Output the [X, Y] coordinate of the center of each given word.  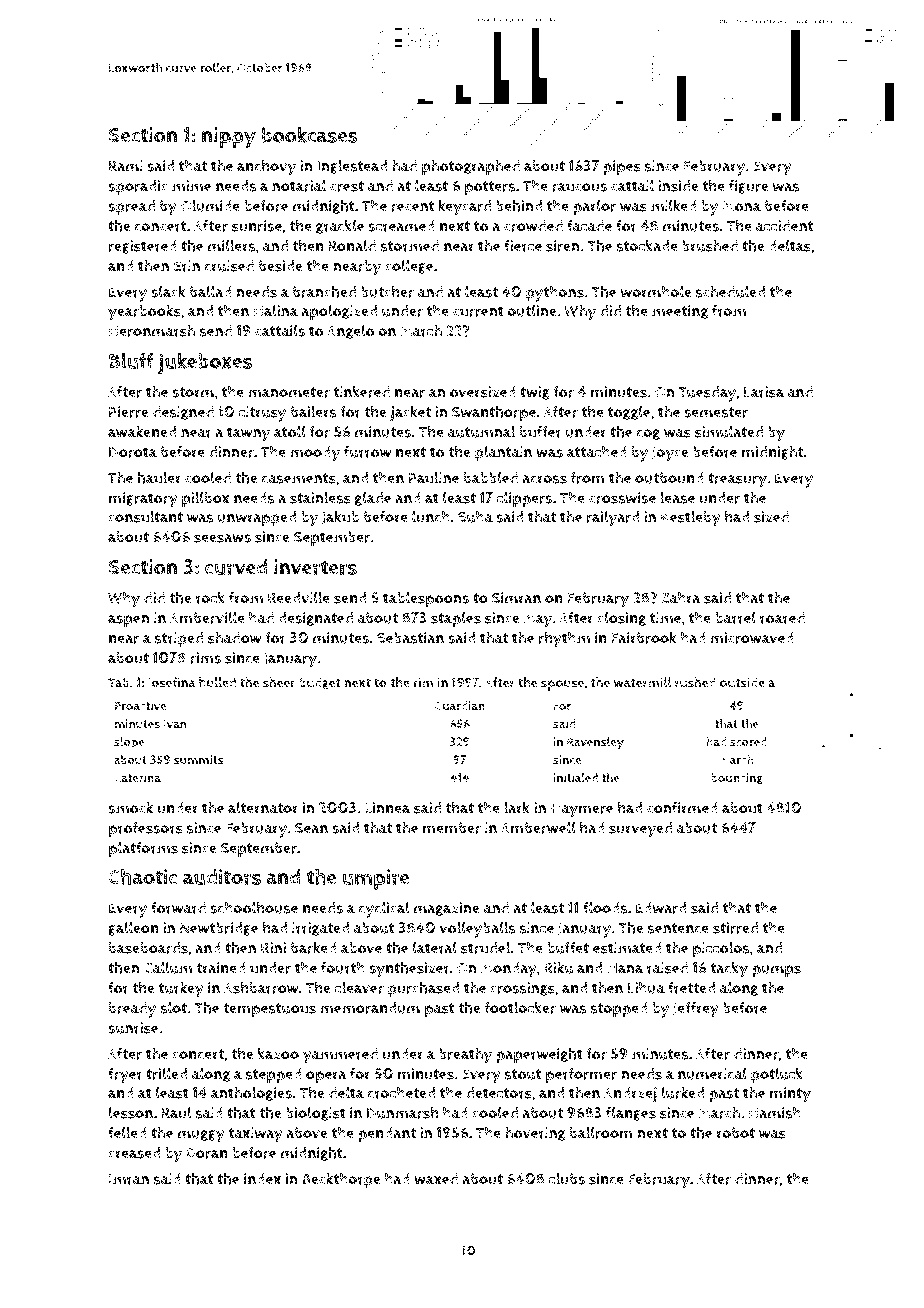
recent [412, 206]
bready [132, 1010]
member [452, 828]
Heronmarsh [152, 330]
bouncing [737, 779]
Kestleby [691, 518]
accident [784, 226]
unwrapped [257, 519]
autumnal [481, 431]
